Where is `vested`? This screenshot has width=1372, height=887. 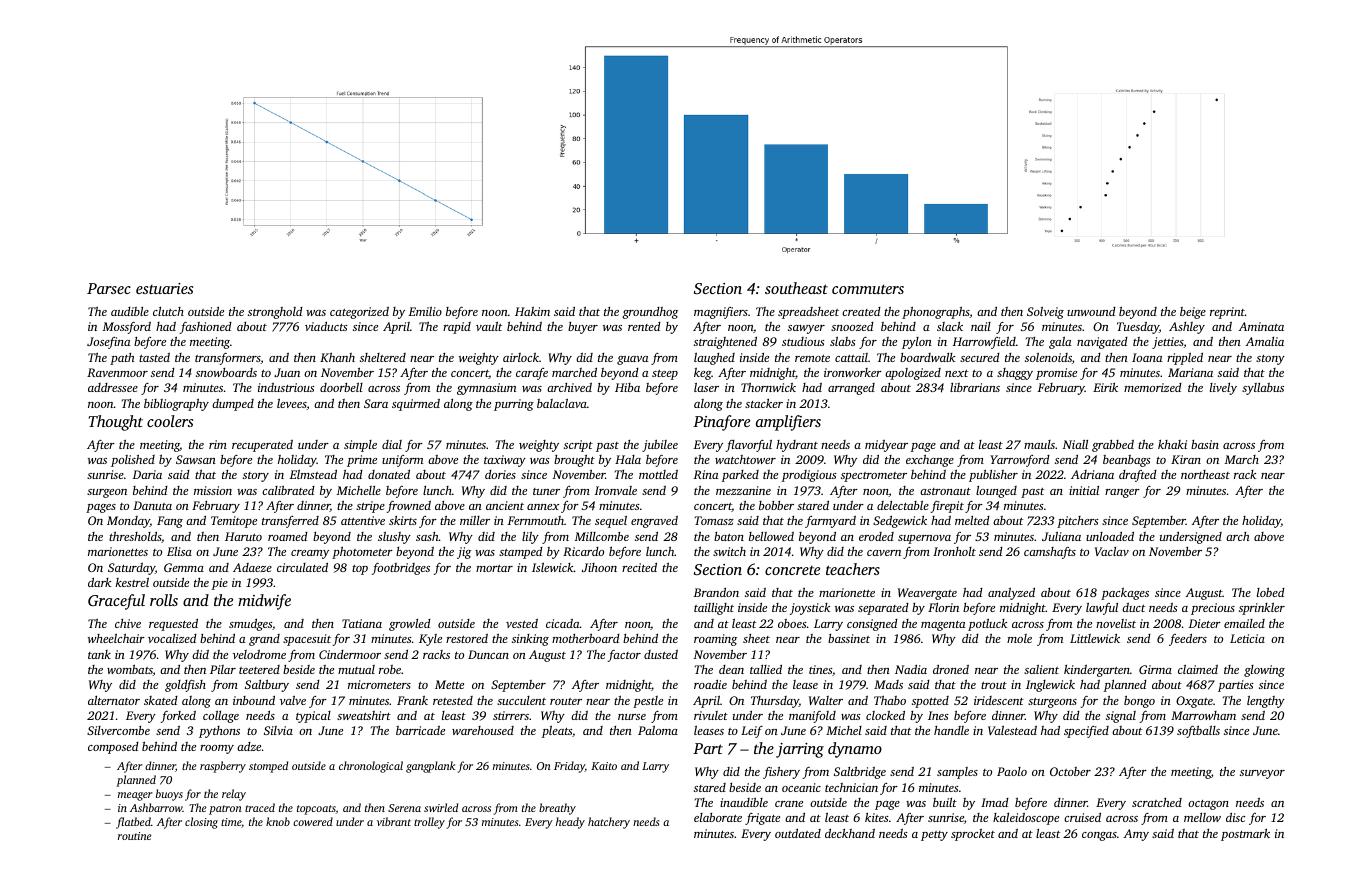
vested is located at coordinates (522, 623).
